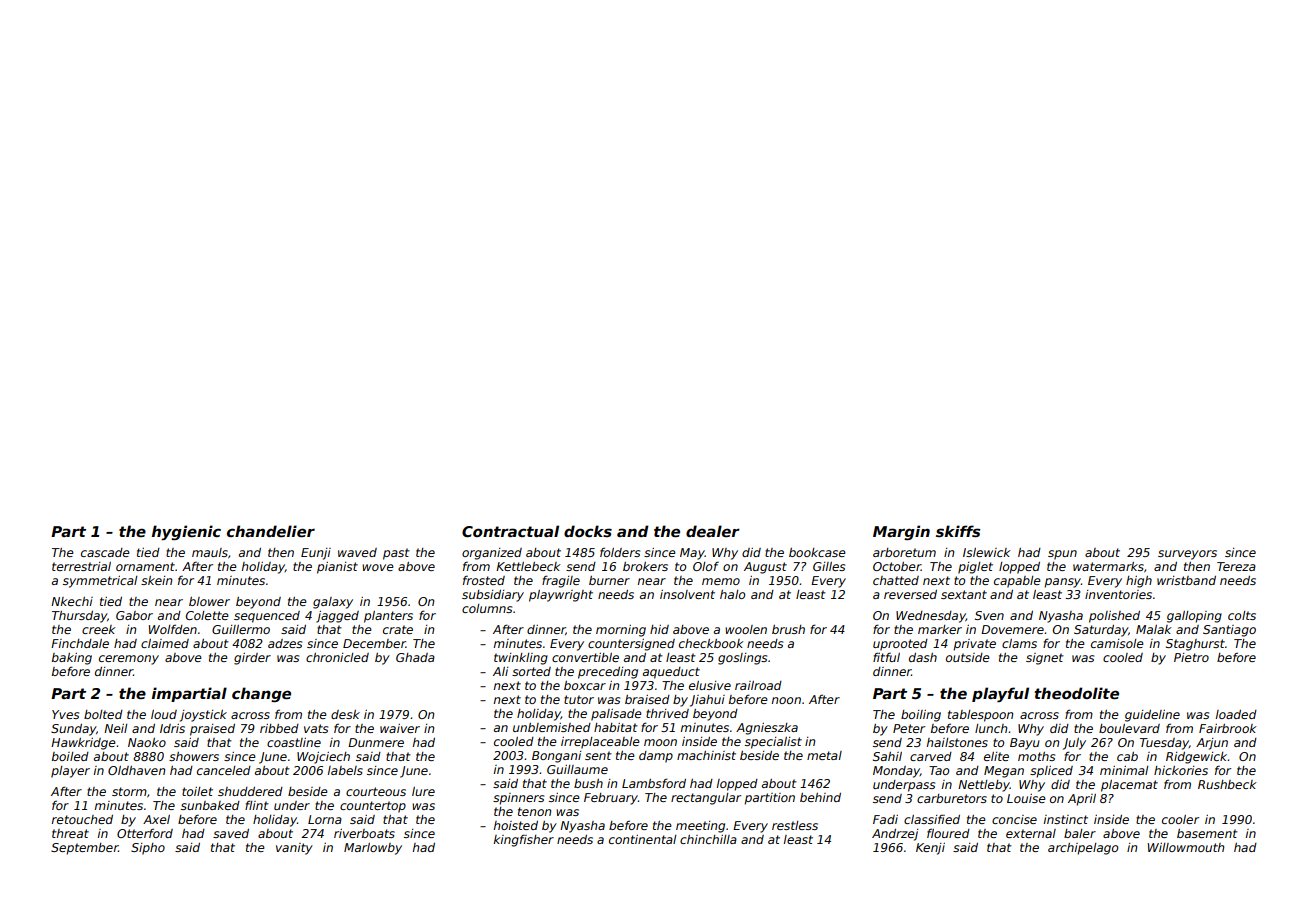 This document has height=924, width=1308. I want to click on docks, so click(588, 531).
